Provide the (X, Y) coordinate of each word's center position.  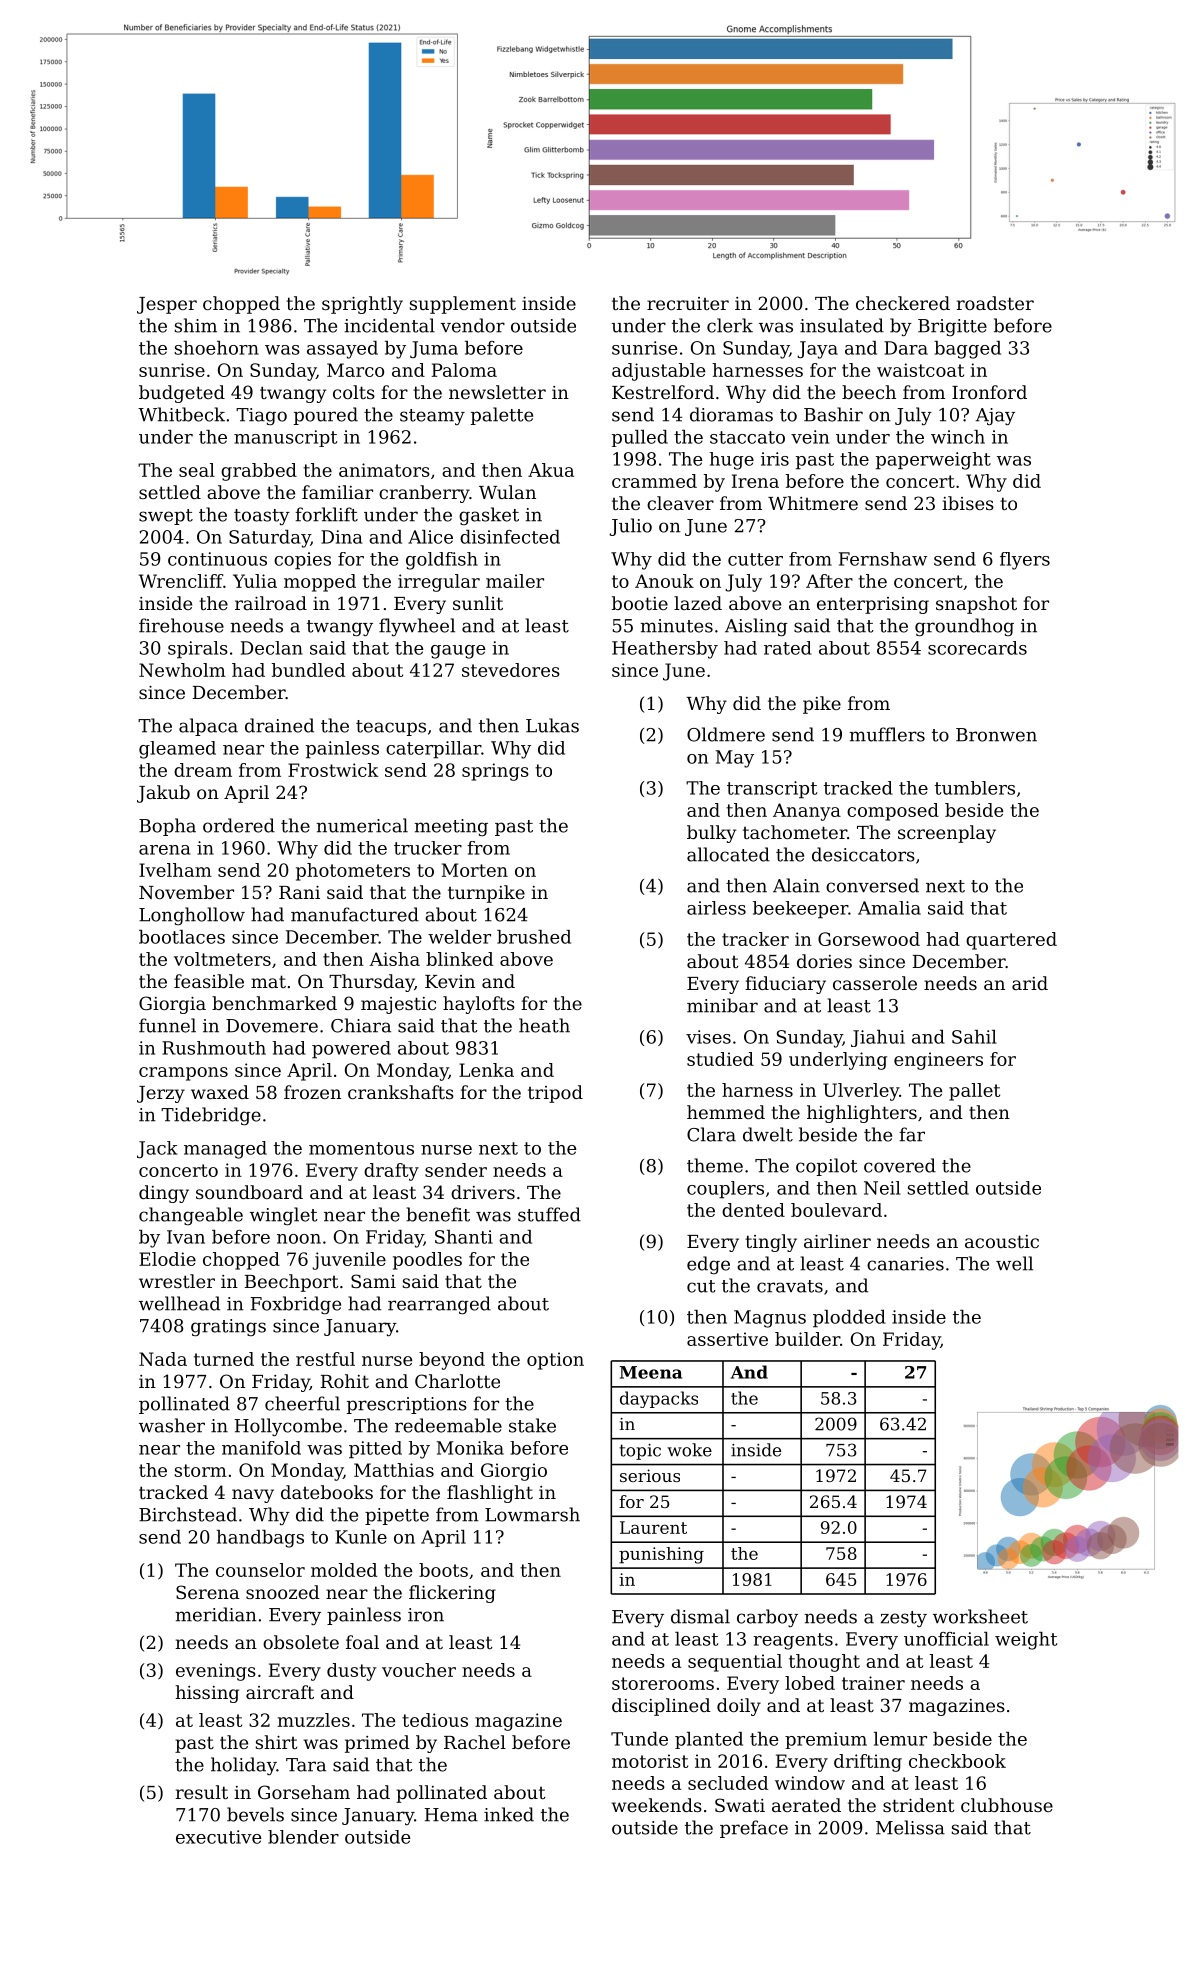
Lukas (552, 725)
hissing (207, 1694)
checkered (903, 303)
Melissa (910, 1827)
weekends (656, 1805)
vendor (473, 325)
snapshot (976, 605)
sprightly (362, 305)
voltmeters (222, 959)
